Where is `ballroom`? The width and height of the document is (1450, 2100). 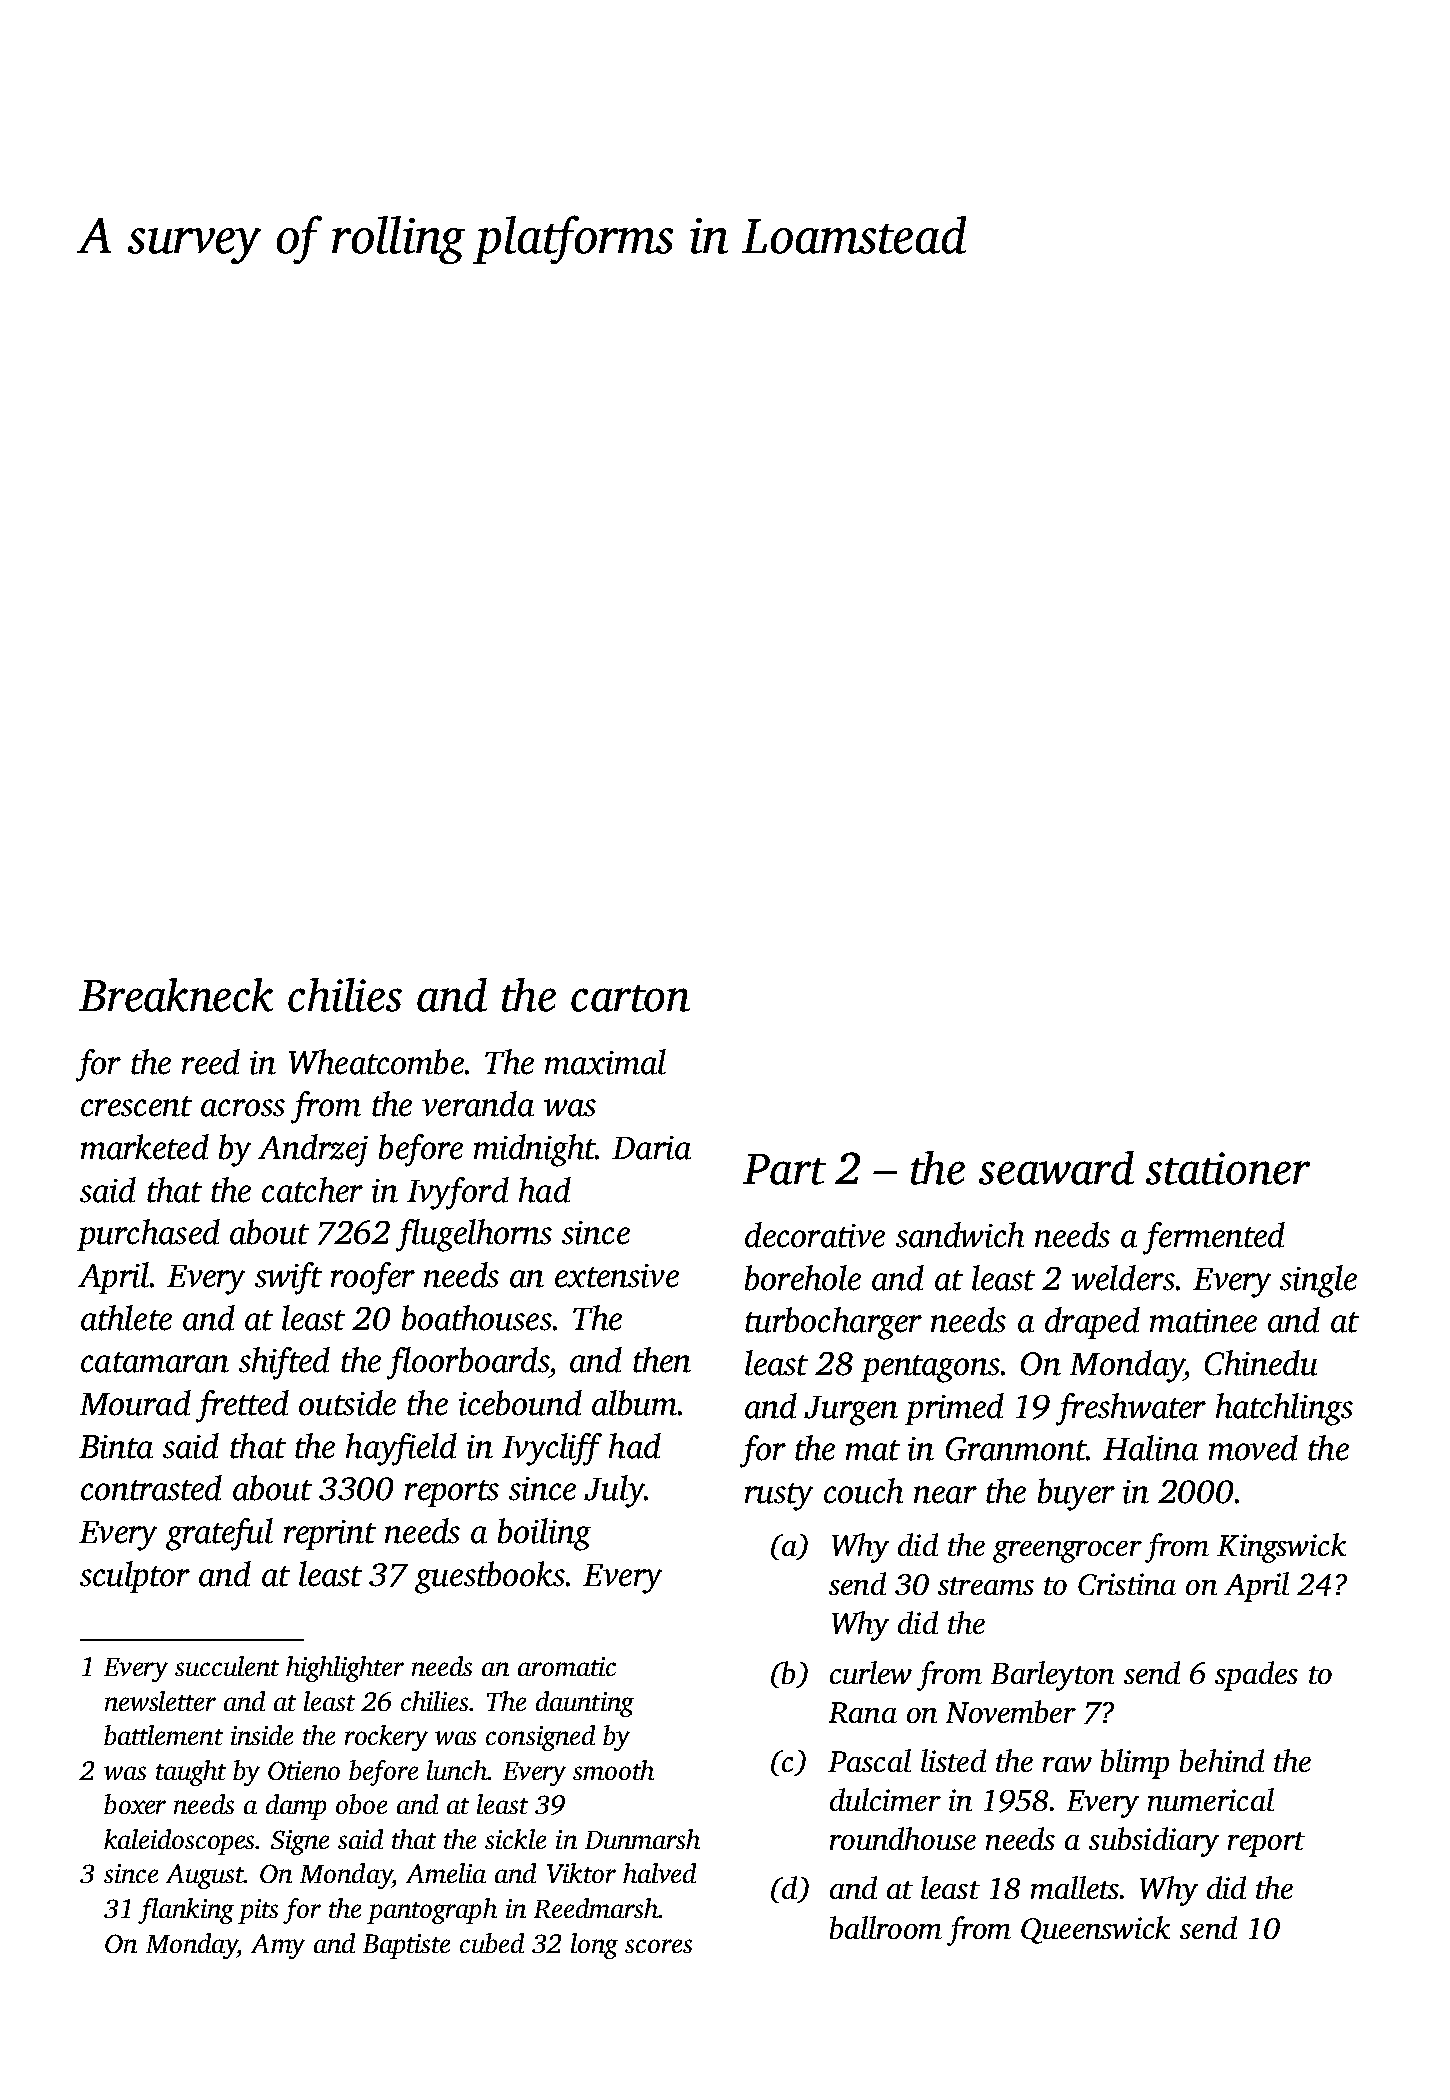
ballroom is located at coordinates (886, 1927).
